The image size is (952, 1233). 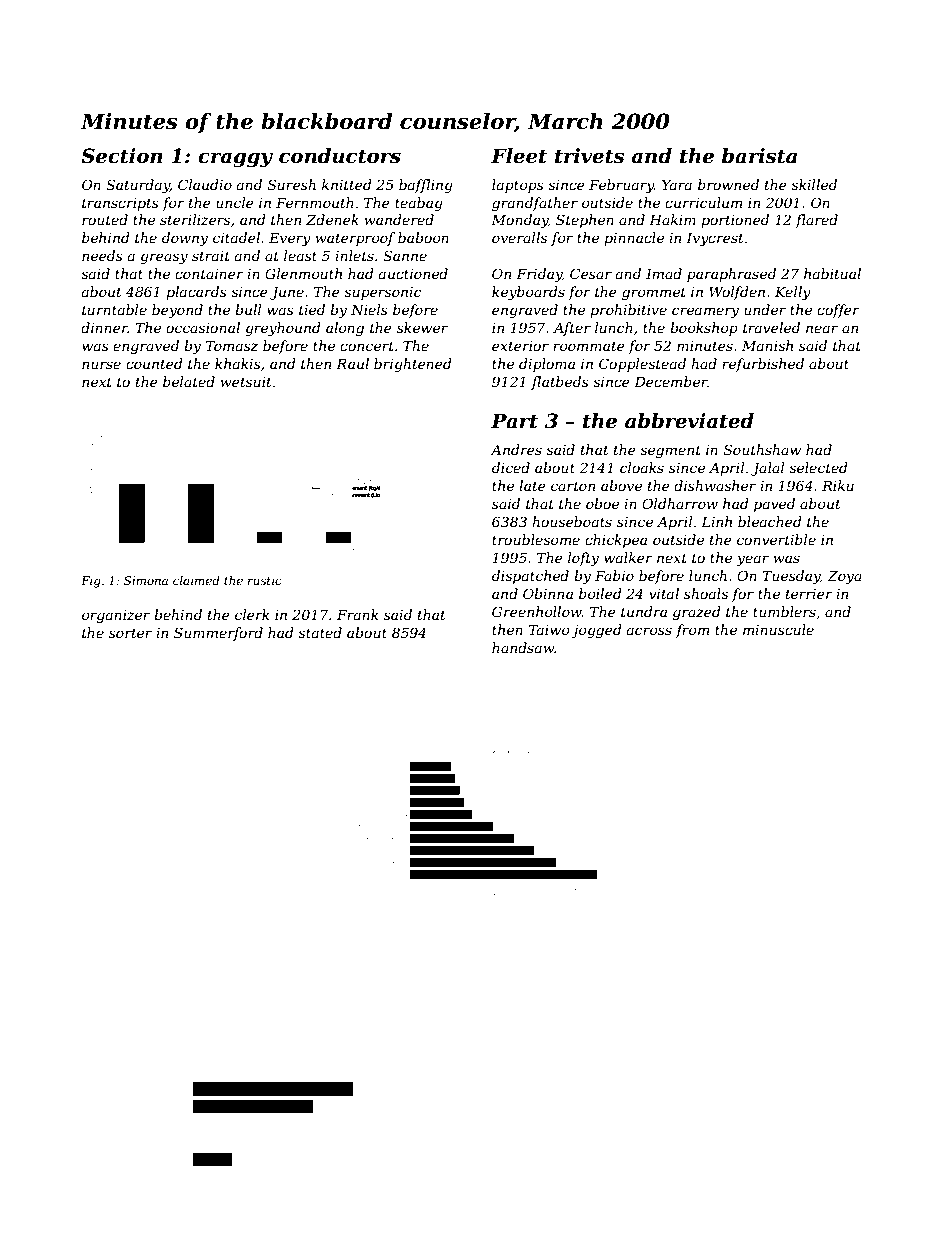 I want to click on diced, so click(x=511, y=467).
